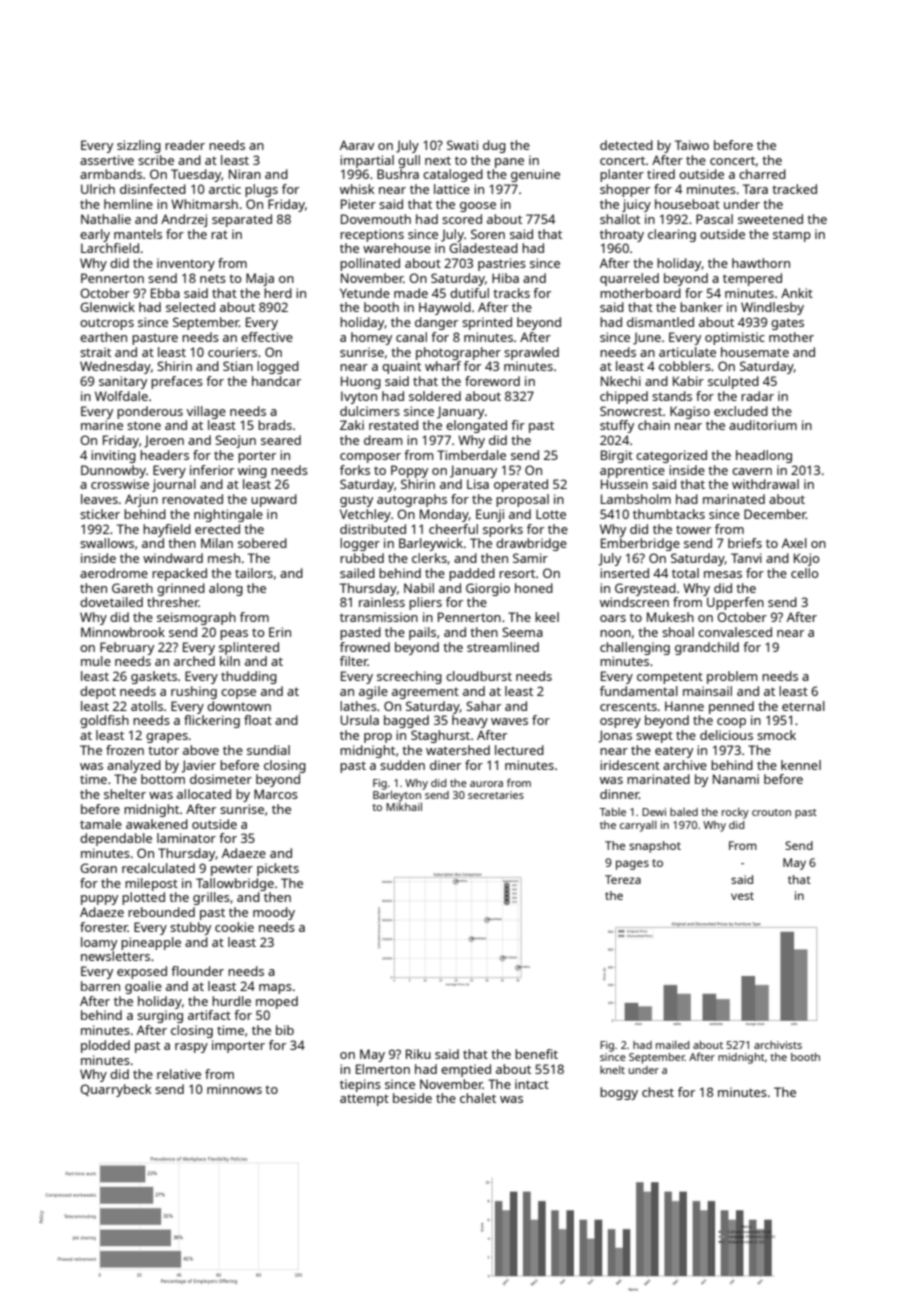 This screenshot has width=908, height=1316. Describe the element at coordinates (511, 293) in the screenshot. I see `tracks` at that location.
